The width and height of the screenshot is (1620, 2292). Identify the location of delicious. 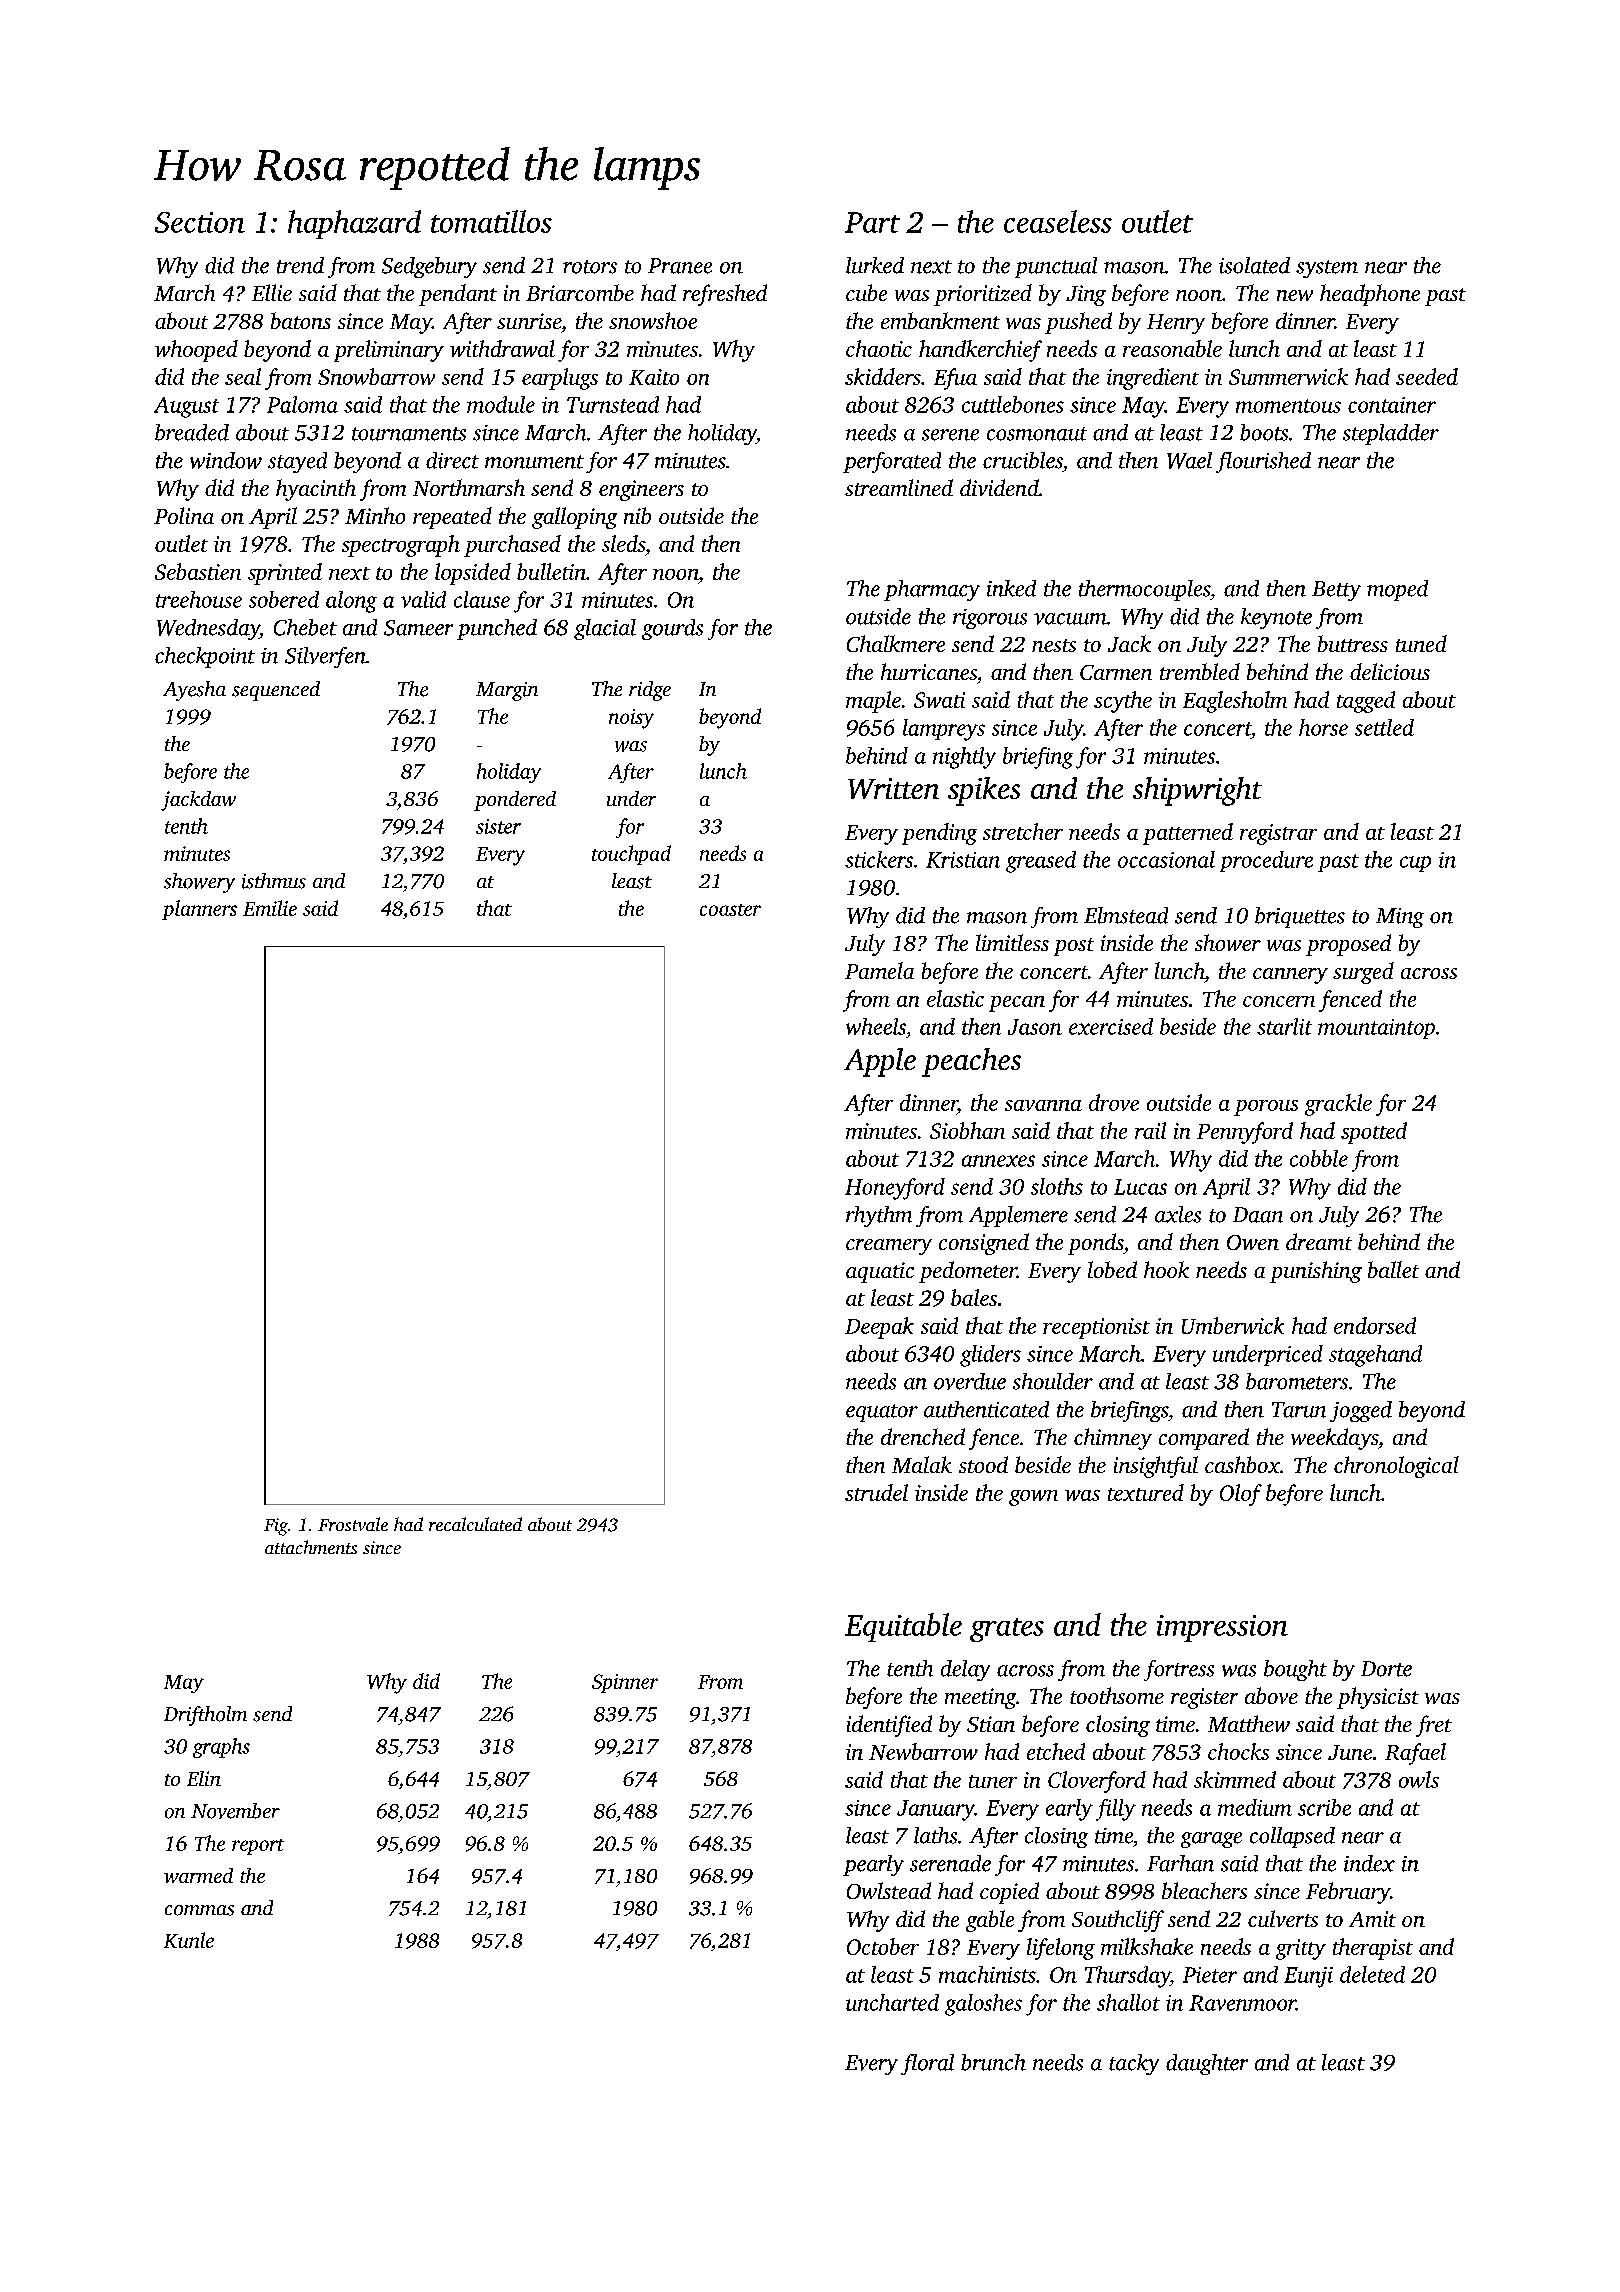
(1390, 671).
